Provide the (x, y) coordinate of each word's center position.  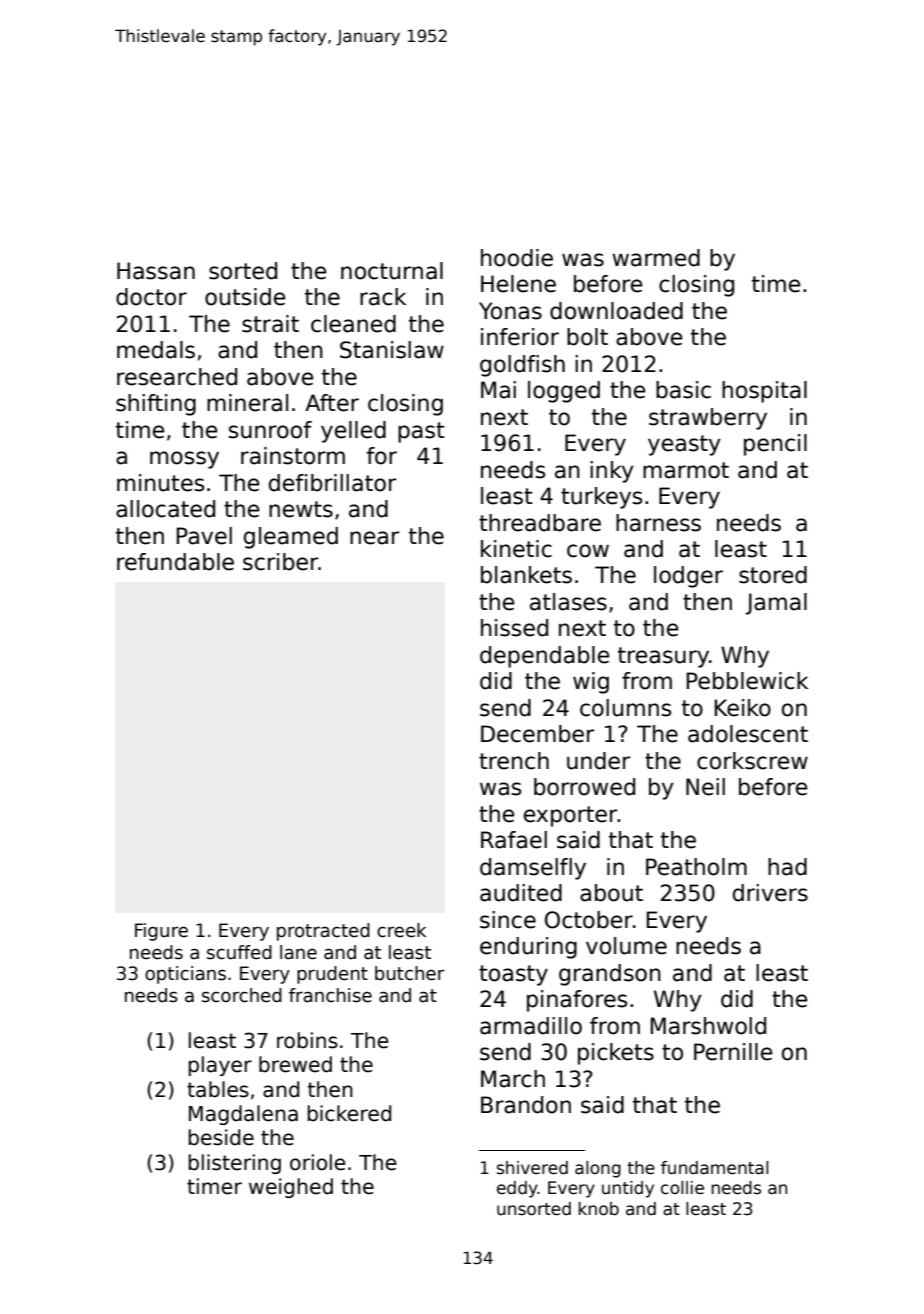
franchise (330, 995)
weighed (291, 1188)
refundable (175, 562)
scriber (280, 562)
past (421, 432)
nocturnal (392, 271)
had (787, 867)
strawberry (708, 419)
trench (514, 761)
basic (683, 390)
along (598, 1169)
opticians (185, 975)
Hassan (156, 271)
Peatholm (696, 867)
